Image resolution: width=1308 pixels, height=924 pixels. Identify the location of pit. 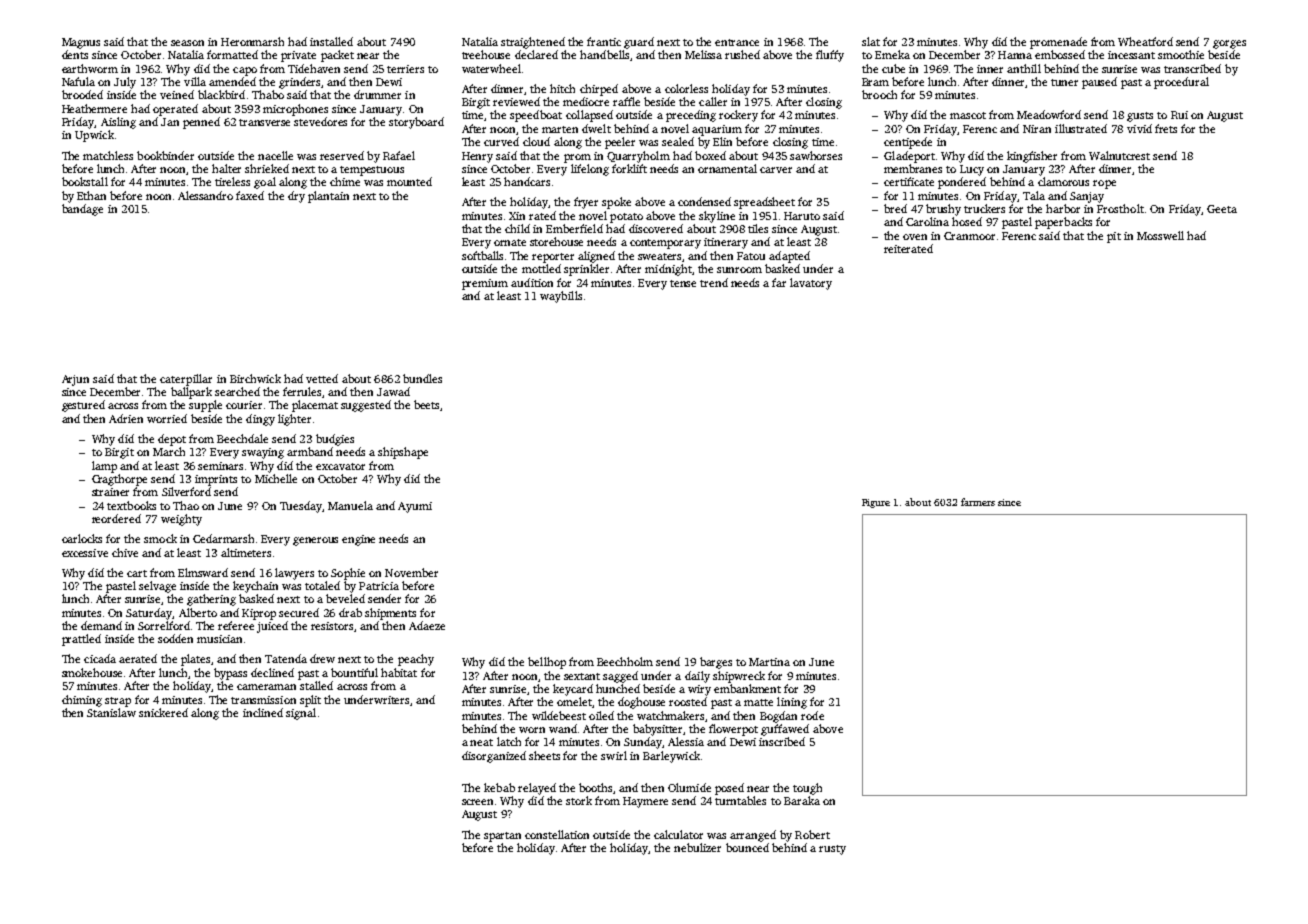
(1114, 237).
